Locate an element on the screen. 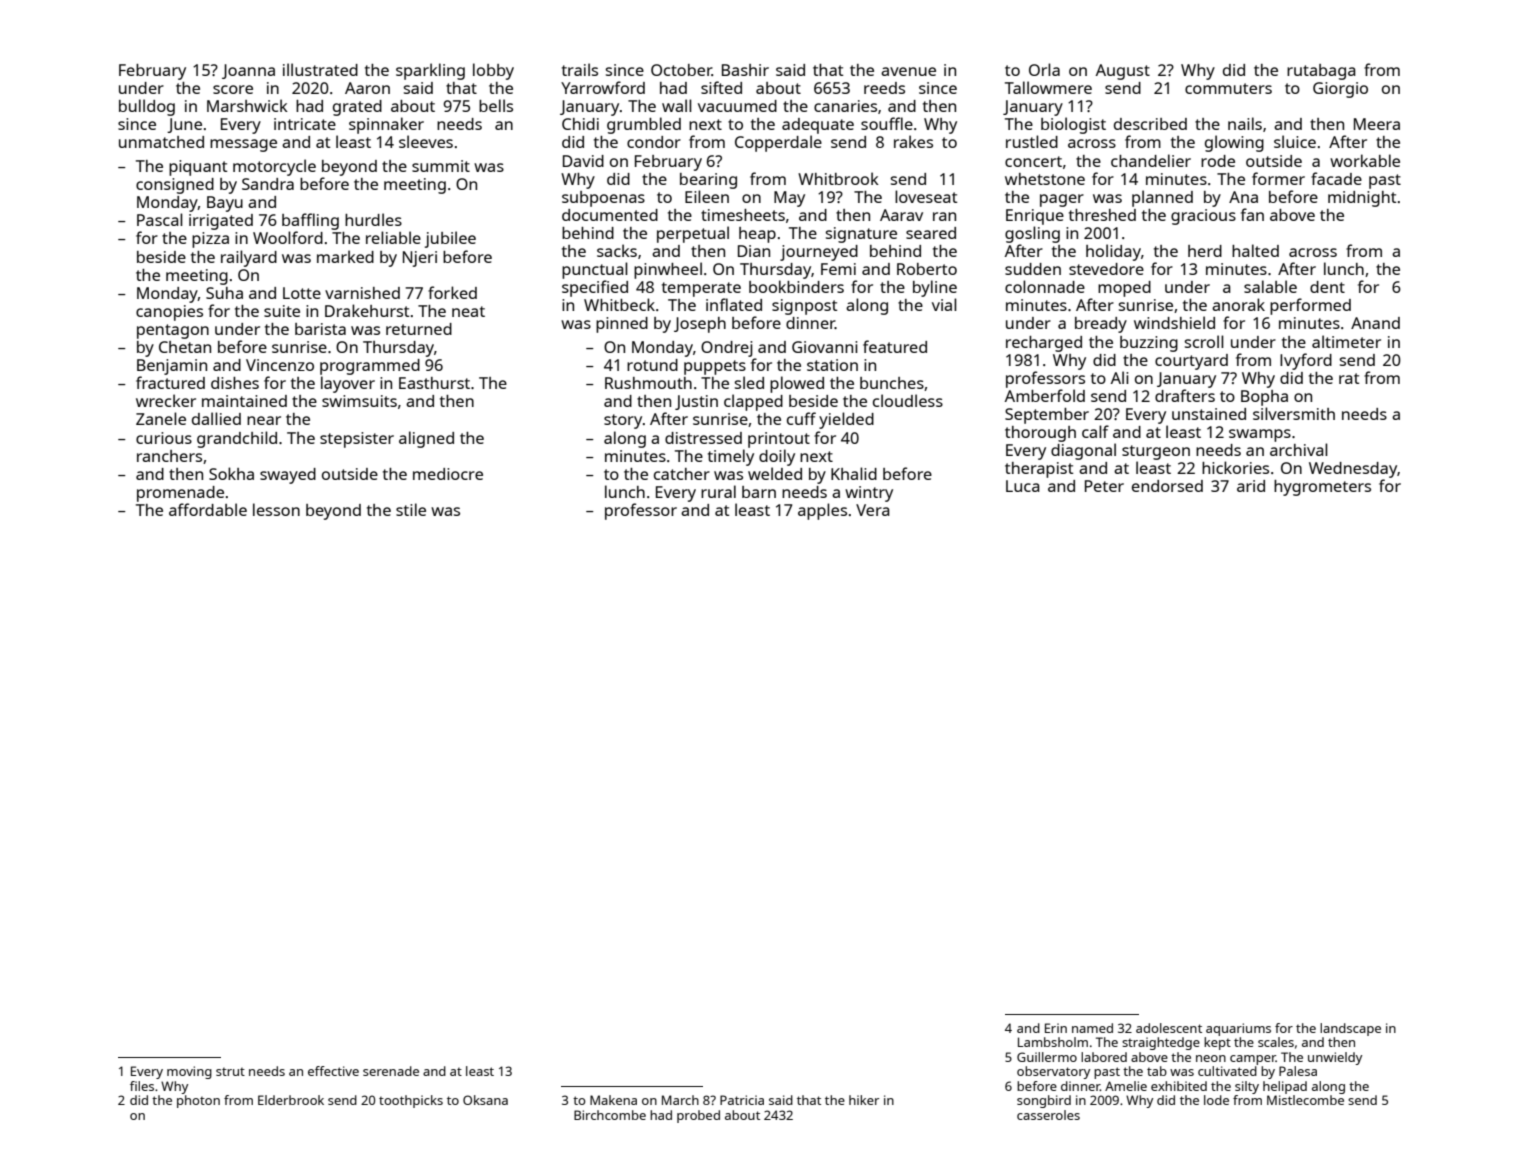 The height and width of the screenshot is (1174, 1519). lesson is located at coordinates (276, 509).
